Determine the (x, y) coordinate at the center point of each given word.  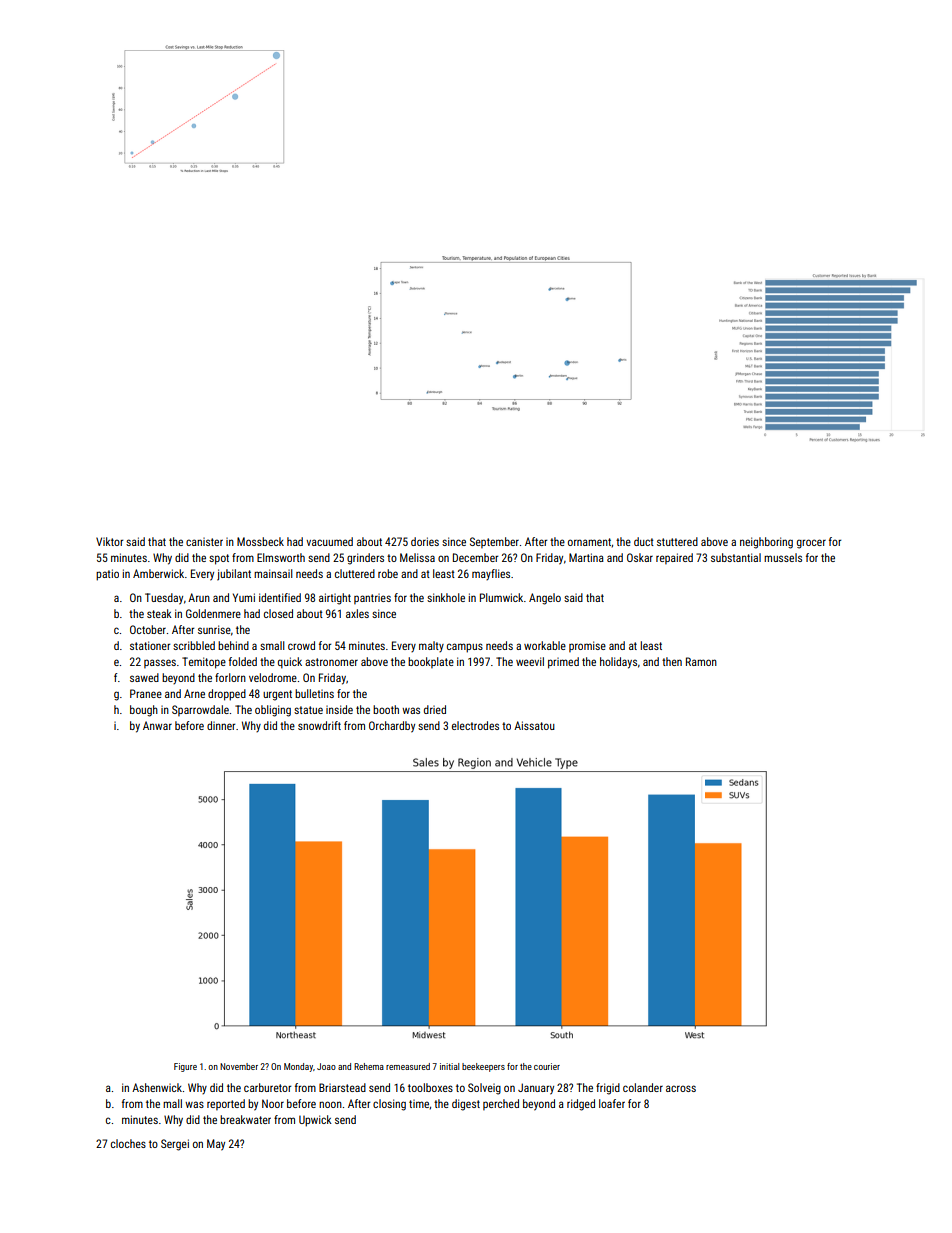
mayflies (491, 574)
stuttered (677, 541)
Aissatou (534, 725)
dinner (221, 725)
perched (501, 1104)
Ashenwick (157, 1087)
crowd (301, 645)
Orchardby (392, 727)
